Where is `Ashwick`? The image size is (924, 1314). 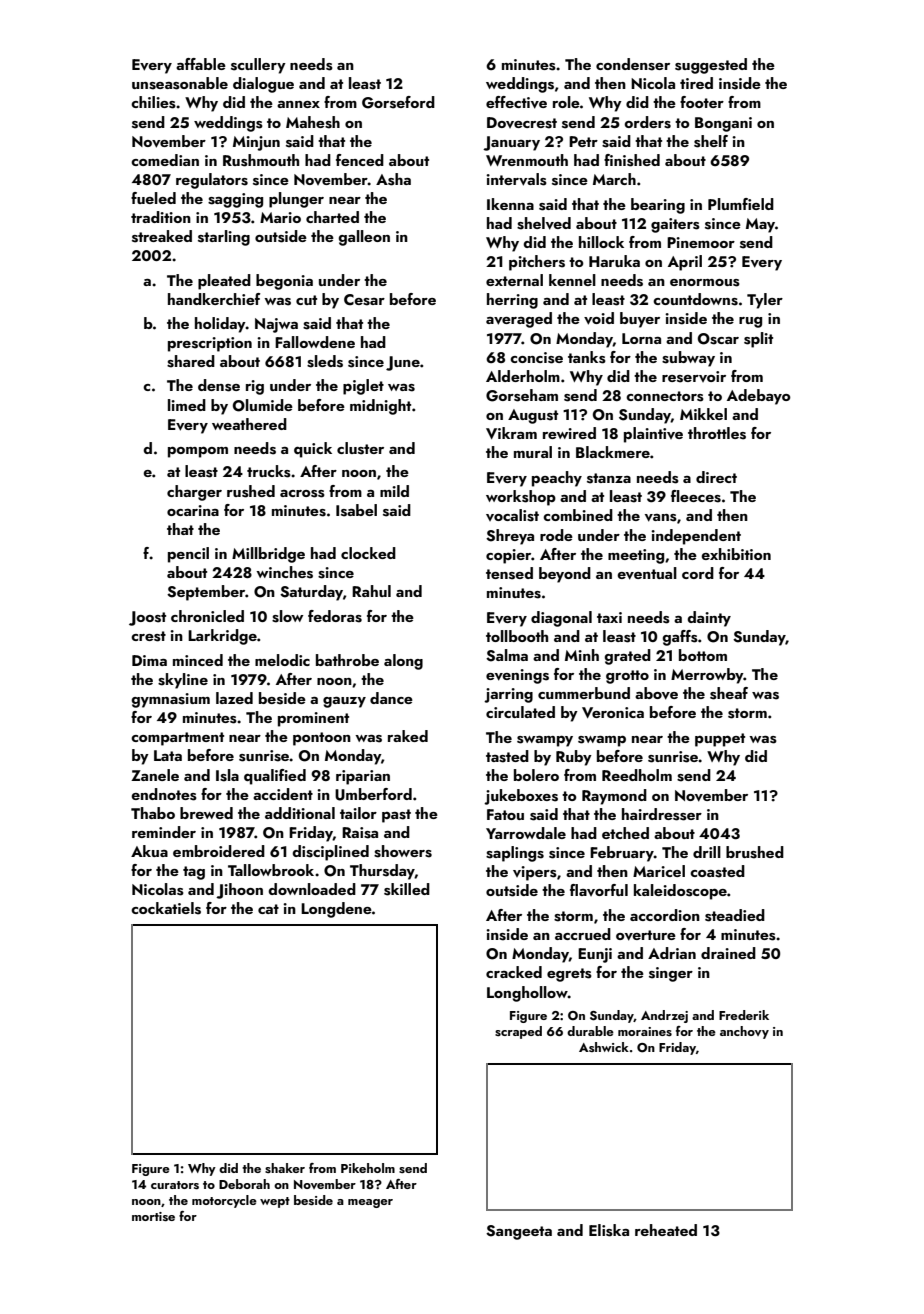 Ashwick is located at coordinates (604, 1047).
